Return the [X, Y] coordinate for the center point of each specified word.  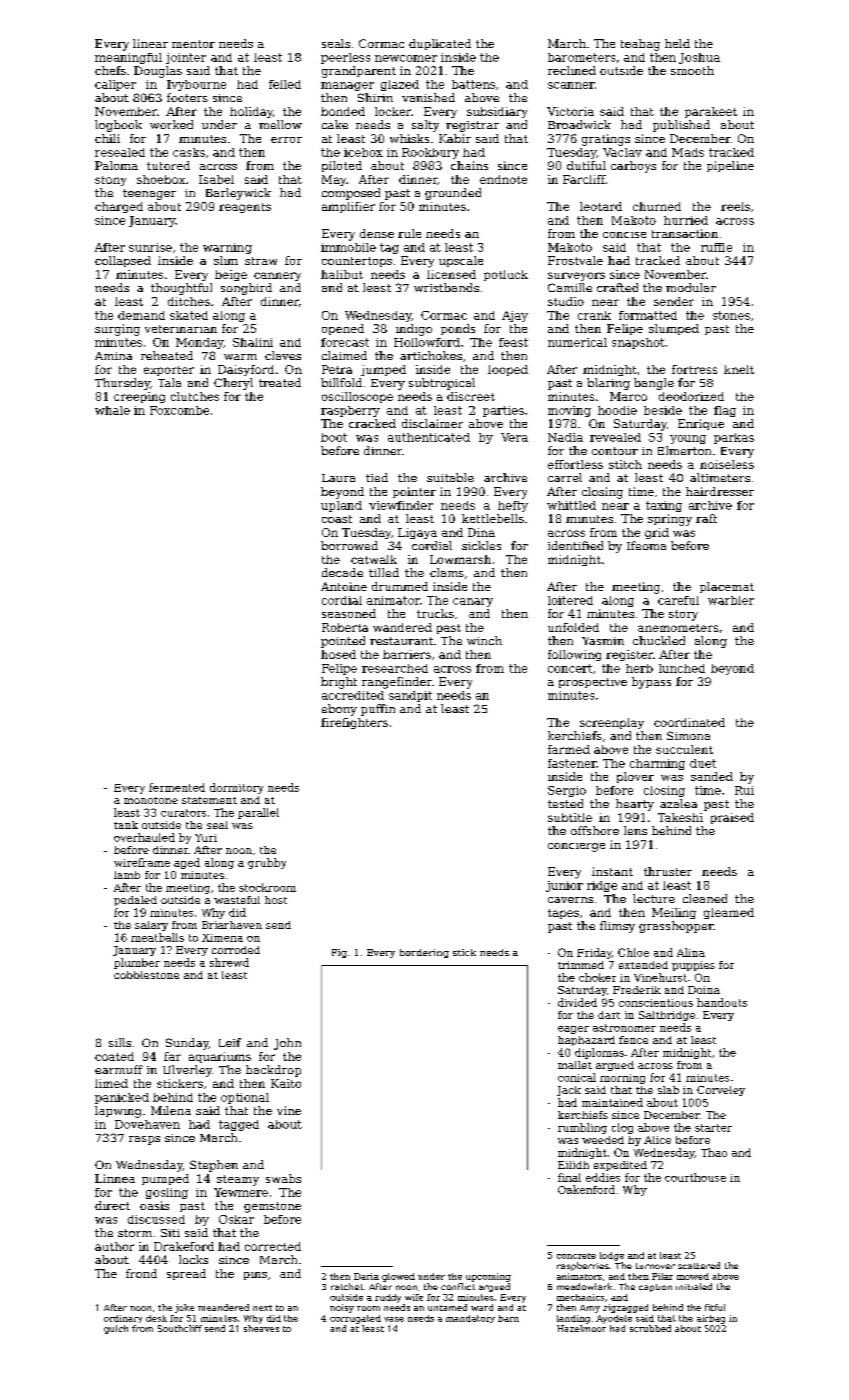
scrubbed [650, 1328]
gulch [116, 1329]
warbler [731, 600]
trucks [435, 613]
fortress [694, 369]
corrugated [355, 1319]
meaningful [128, 58]
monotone [151, 800]
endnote [503, 179]
